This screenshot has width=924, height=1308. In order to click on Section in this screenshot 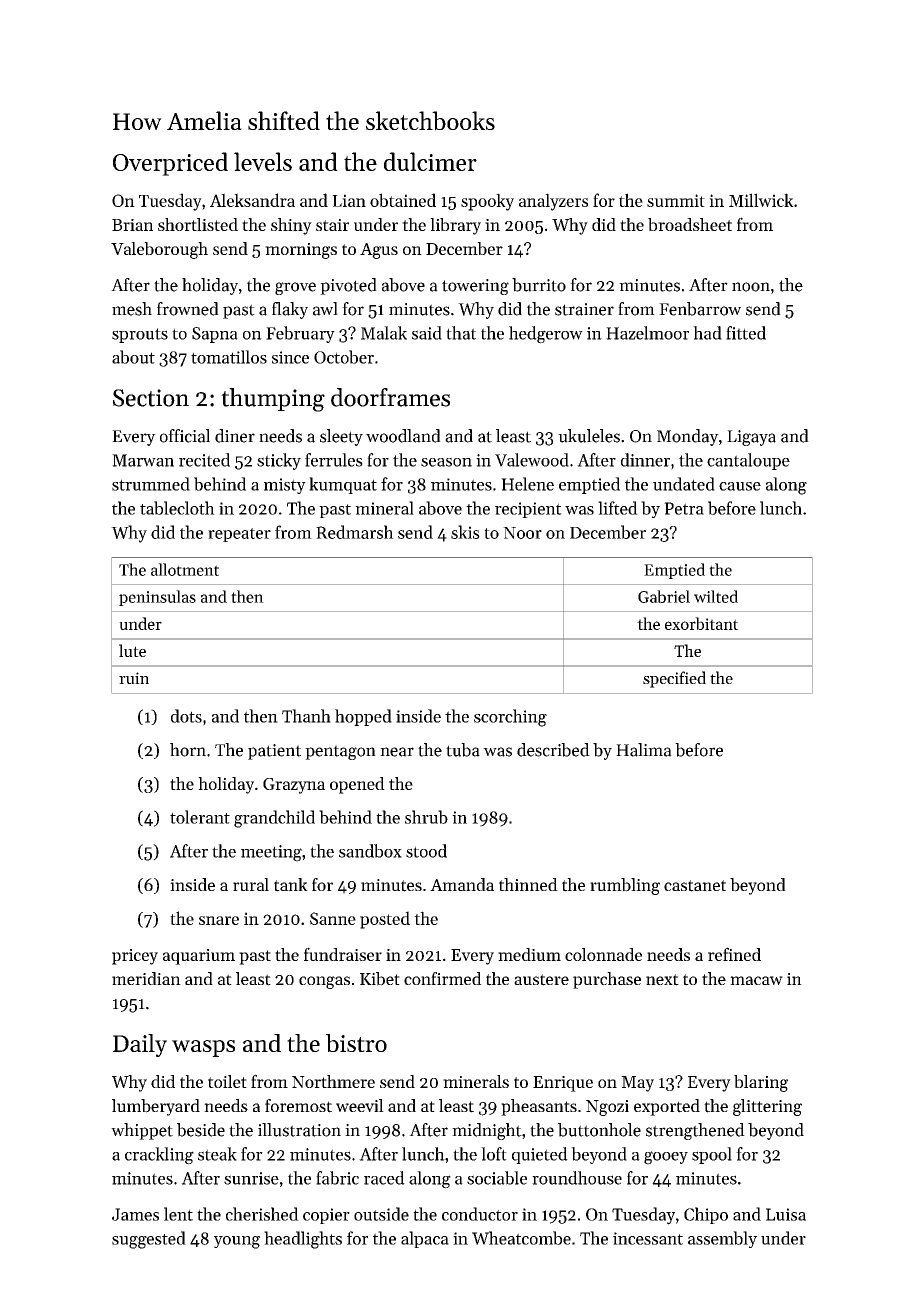, I will do `click(151, 398)`.
